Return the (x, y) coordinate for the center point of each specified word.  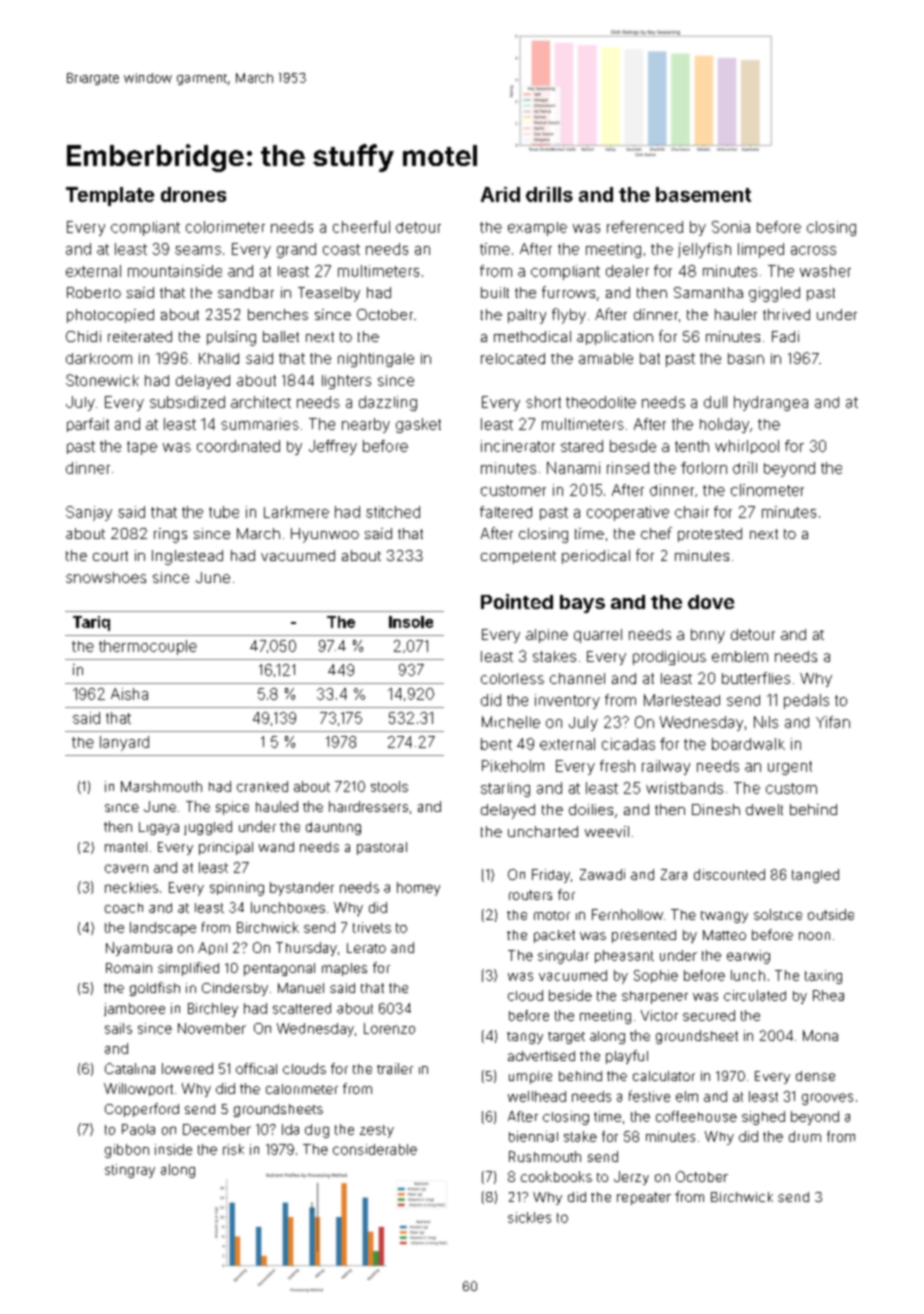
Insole (411, 622)
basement (703, 194)
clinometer (767, 490)
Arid (500, 194)
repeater (644, 1198)
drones (193, 194)
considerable (375, 1149)
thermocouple (148, 647)
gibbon (127, 1151)
